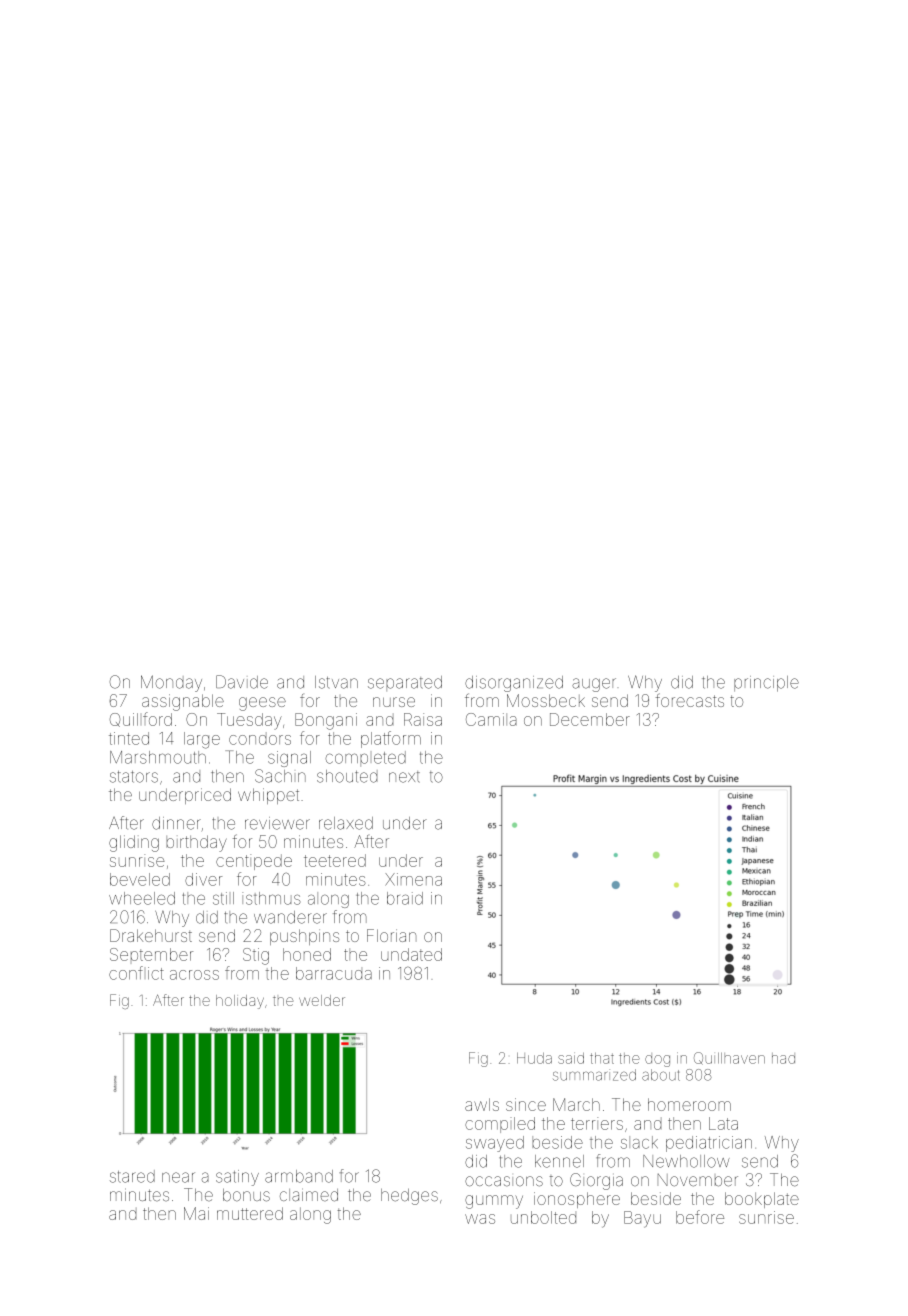 The image size is (908, 1316). Describe the element at coordinates (391, 739) in the screenshot. I see `platform` at that location.
